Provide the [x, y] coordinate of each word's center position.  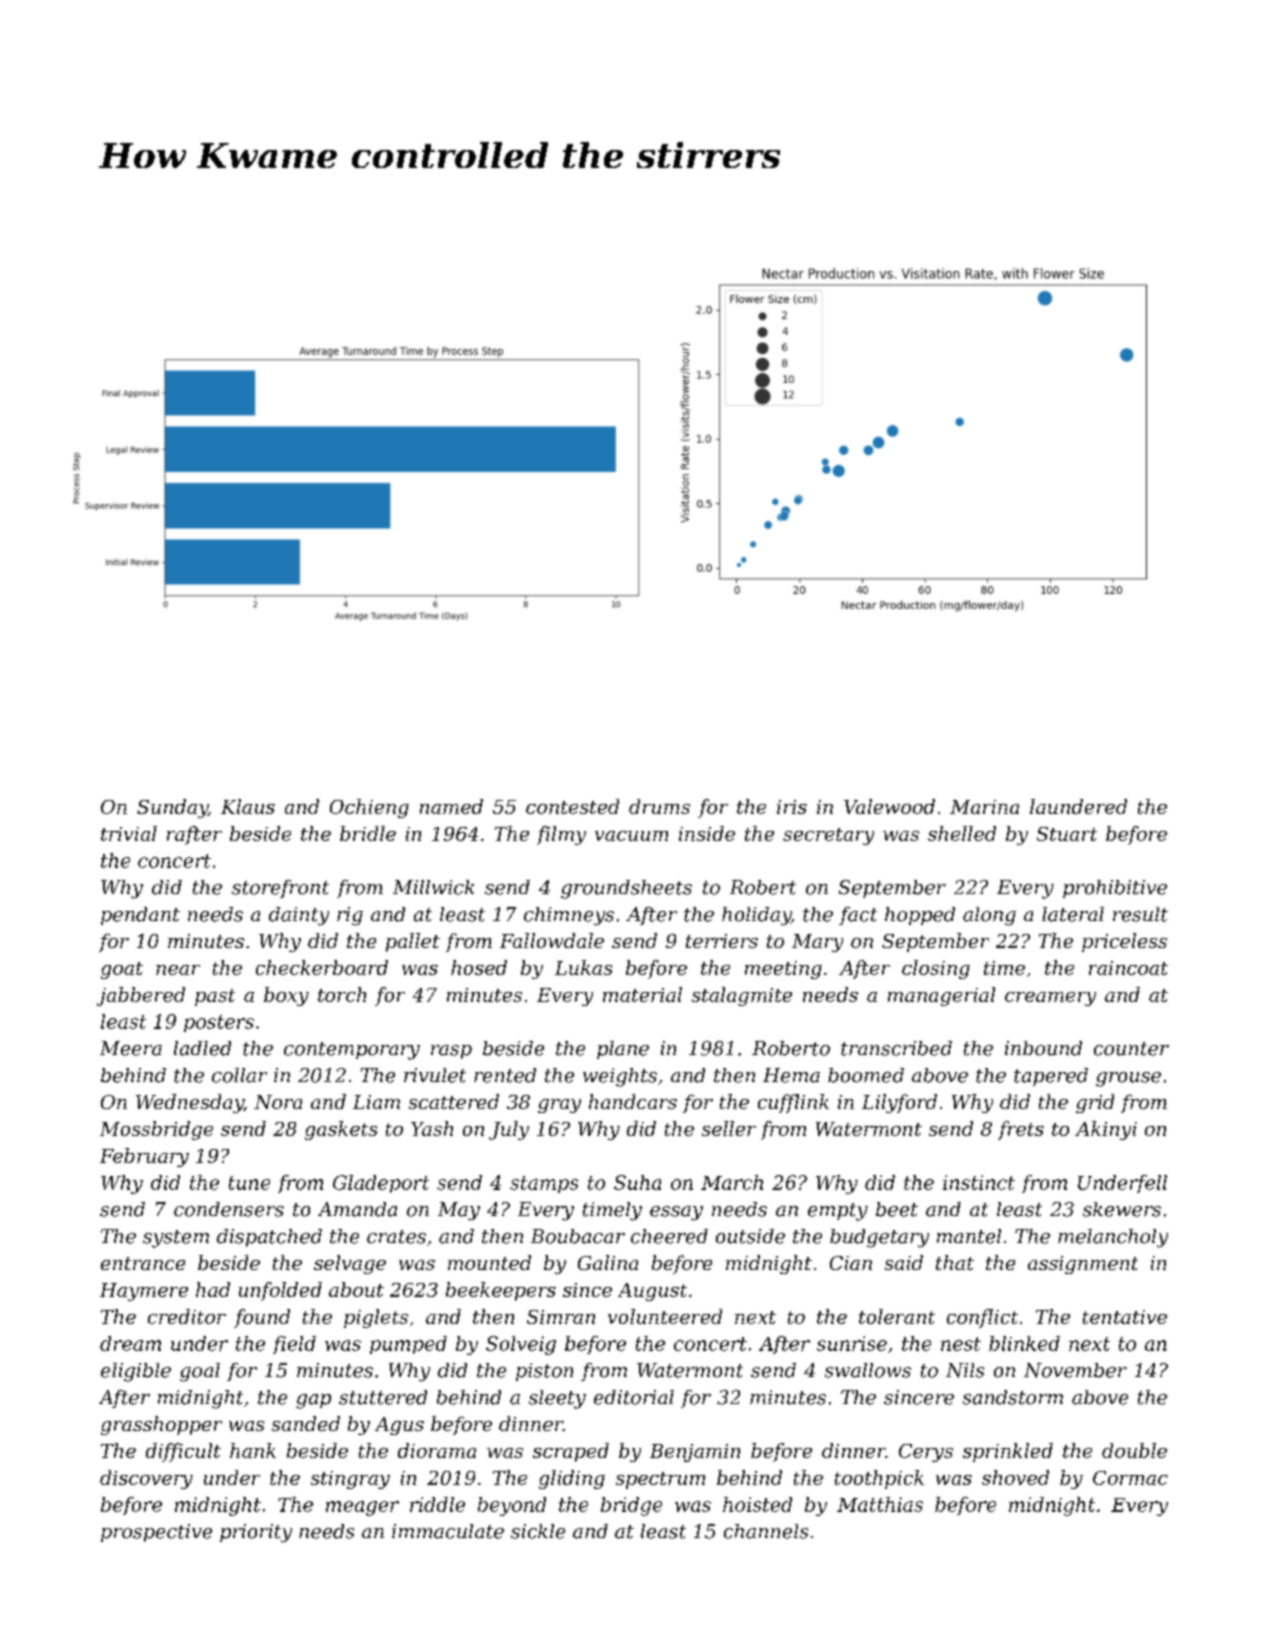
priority [256, 1533]
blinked [1024, 1343]
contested [572, 806]
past [215, 997]
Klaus [248, 806]
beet [897, 1209]
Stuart [1067, 834]
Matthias [880, 1504]
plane [623, 1050]
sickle [538, 1531]
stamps [544, 1184]
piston [544, 1372]
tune [249, 1183]
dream [130, 1343]
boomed [866, 1075]
